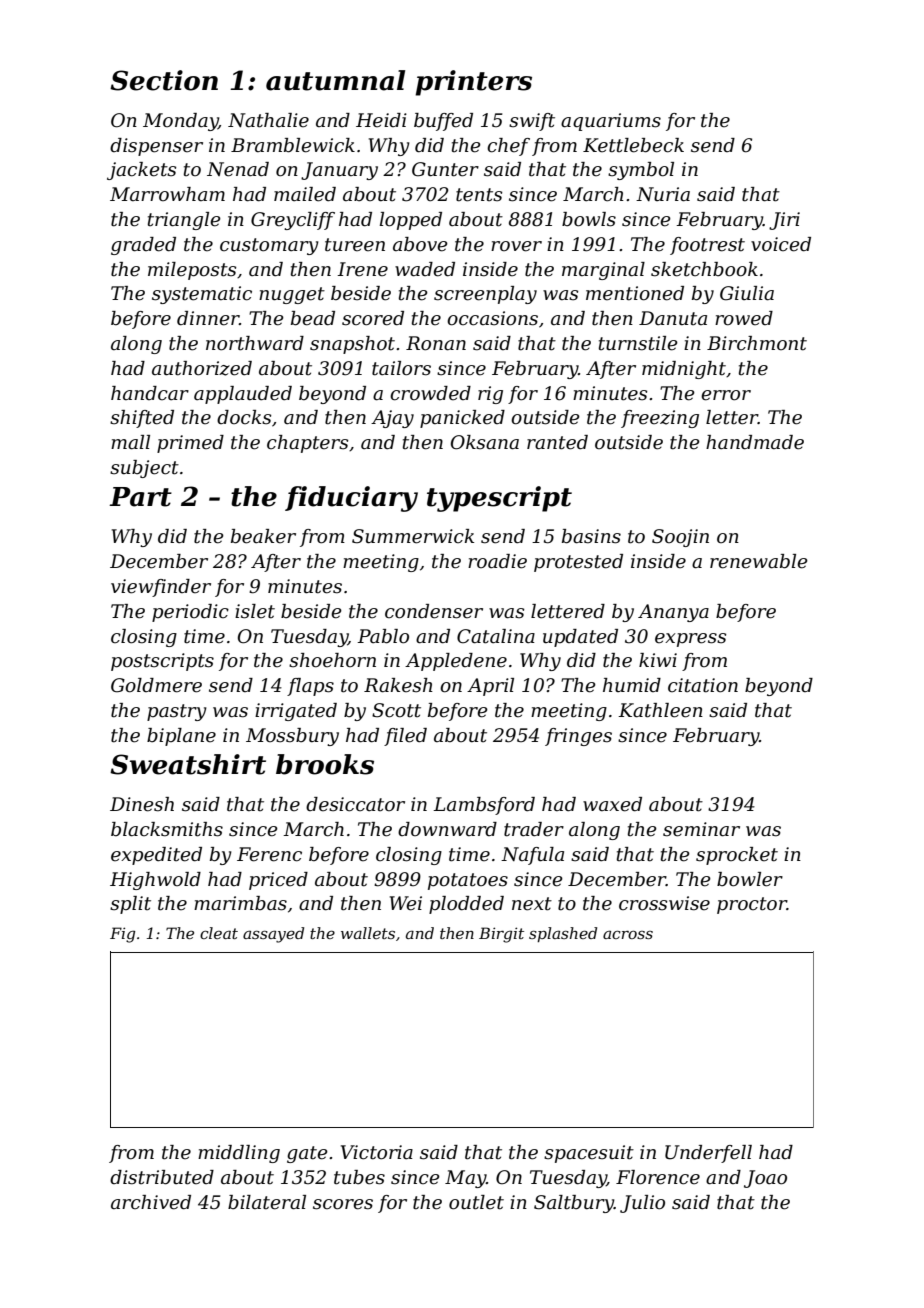 This screenshot has height=1308, width=924. Describe the element at coordinates (532, 856) in the screenshot. I see `Nafula` at that location.
